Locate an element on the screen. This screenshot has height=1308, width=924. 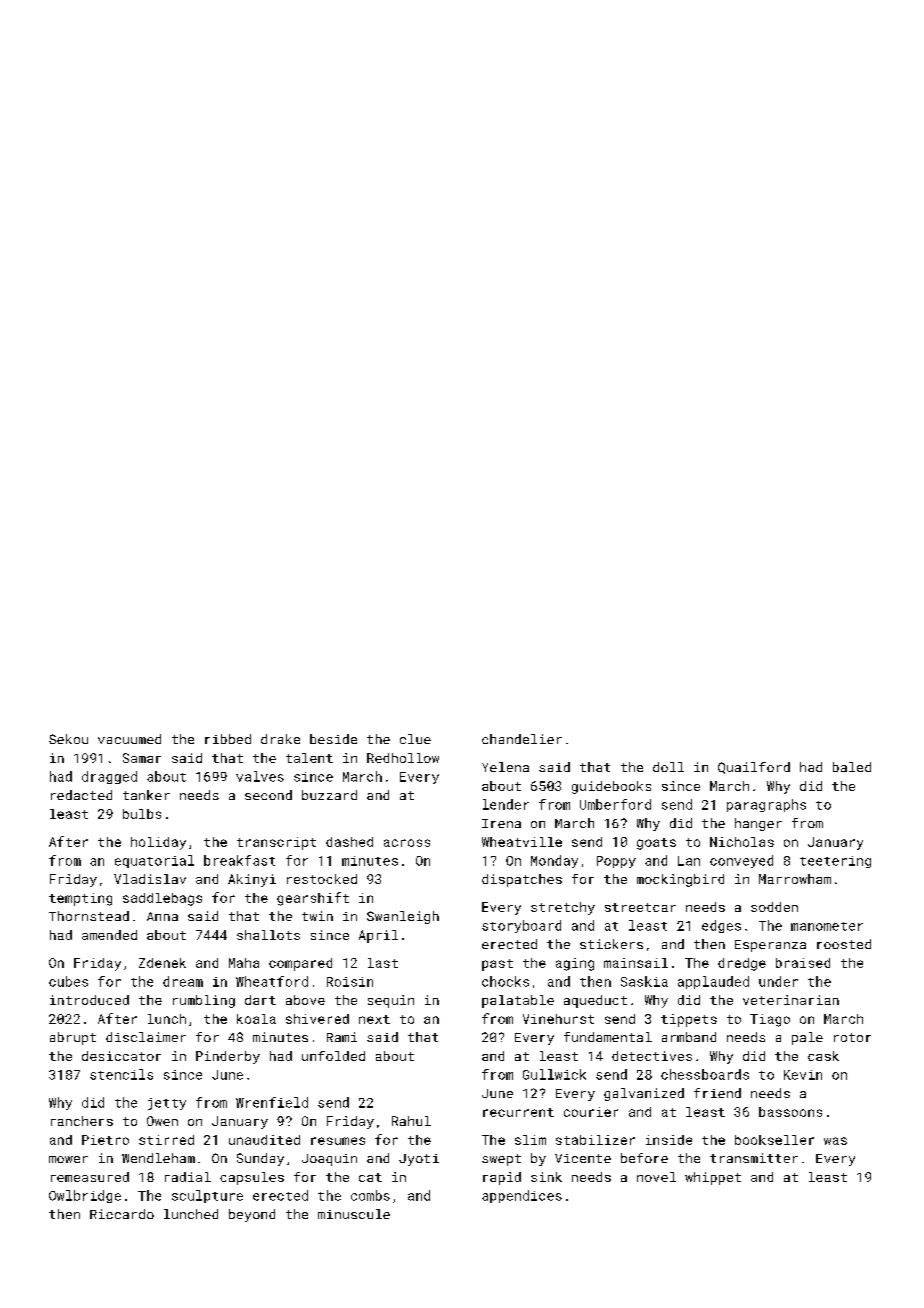
stencils is located at coordinates (121, 1074).
